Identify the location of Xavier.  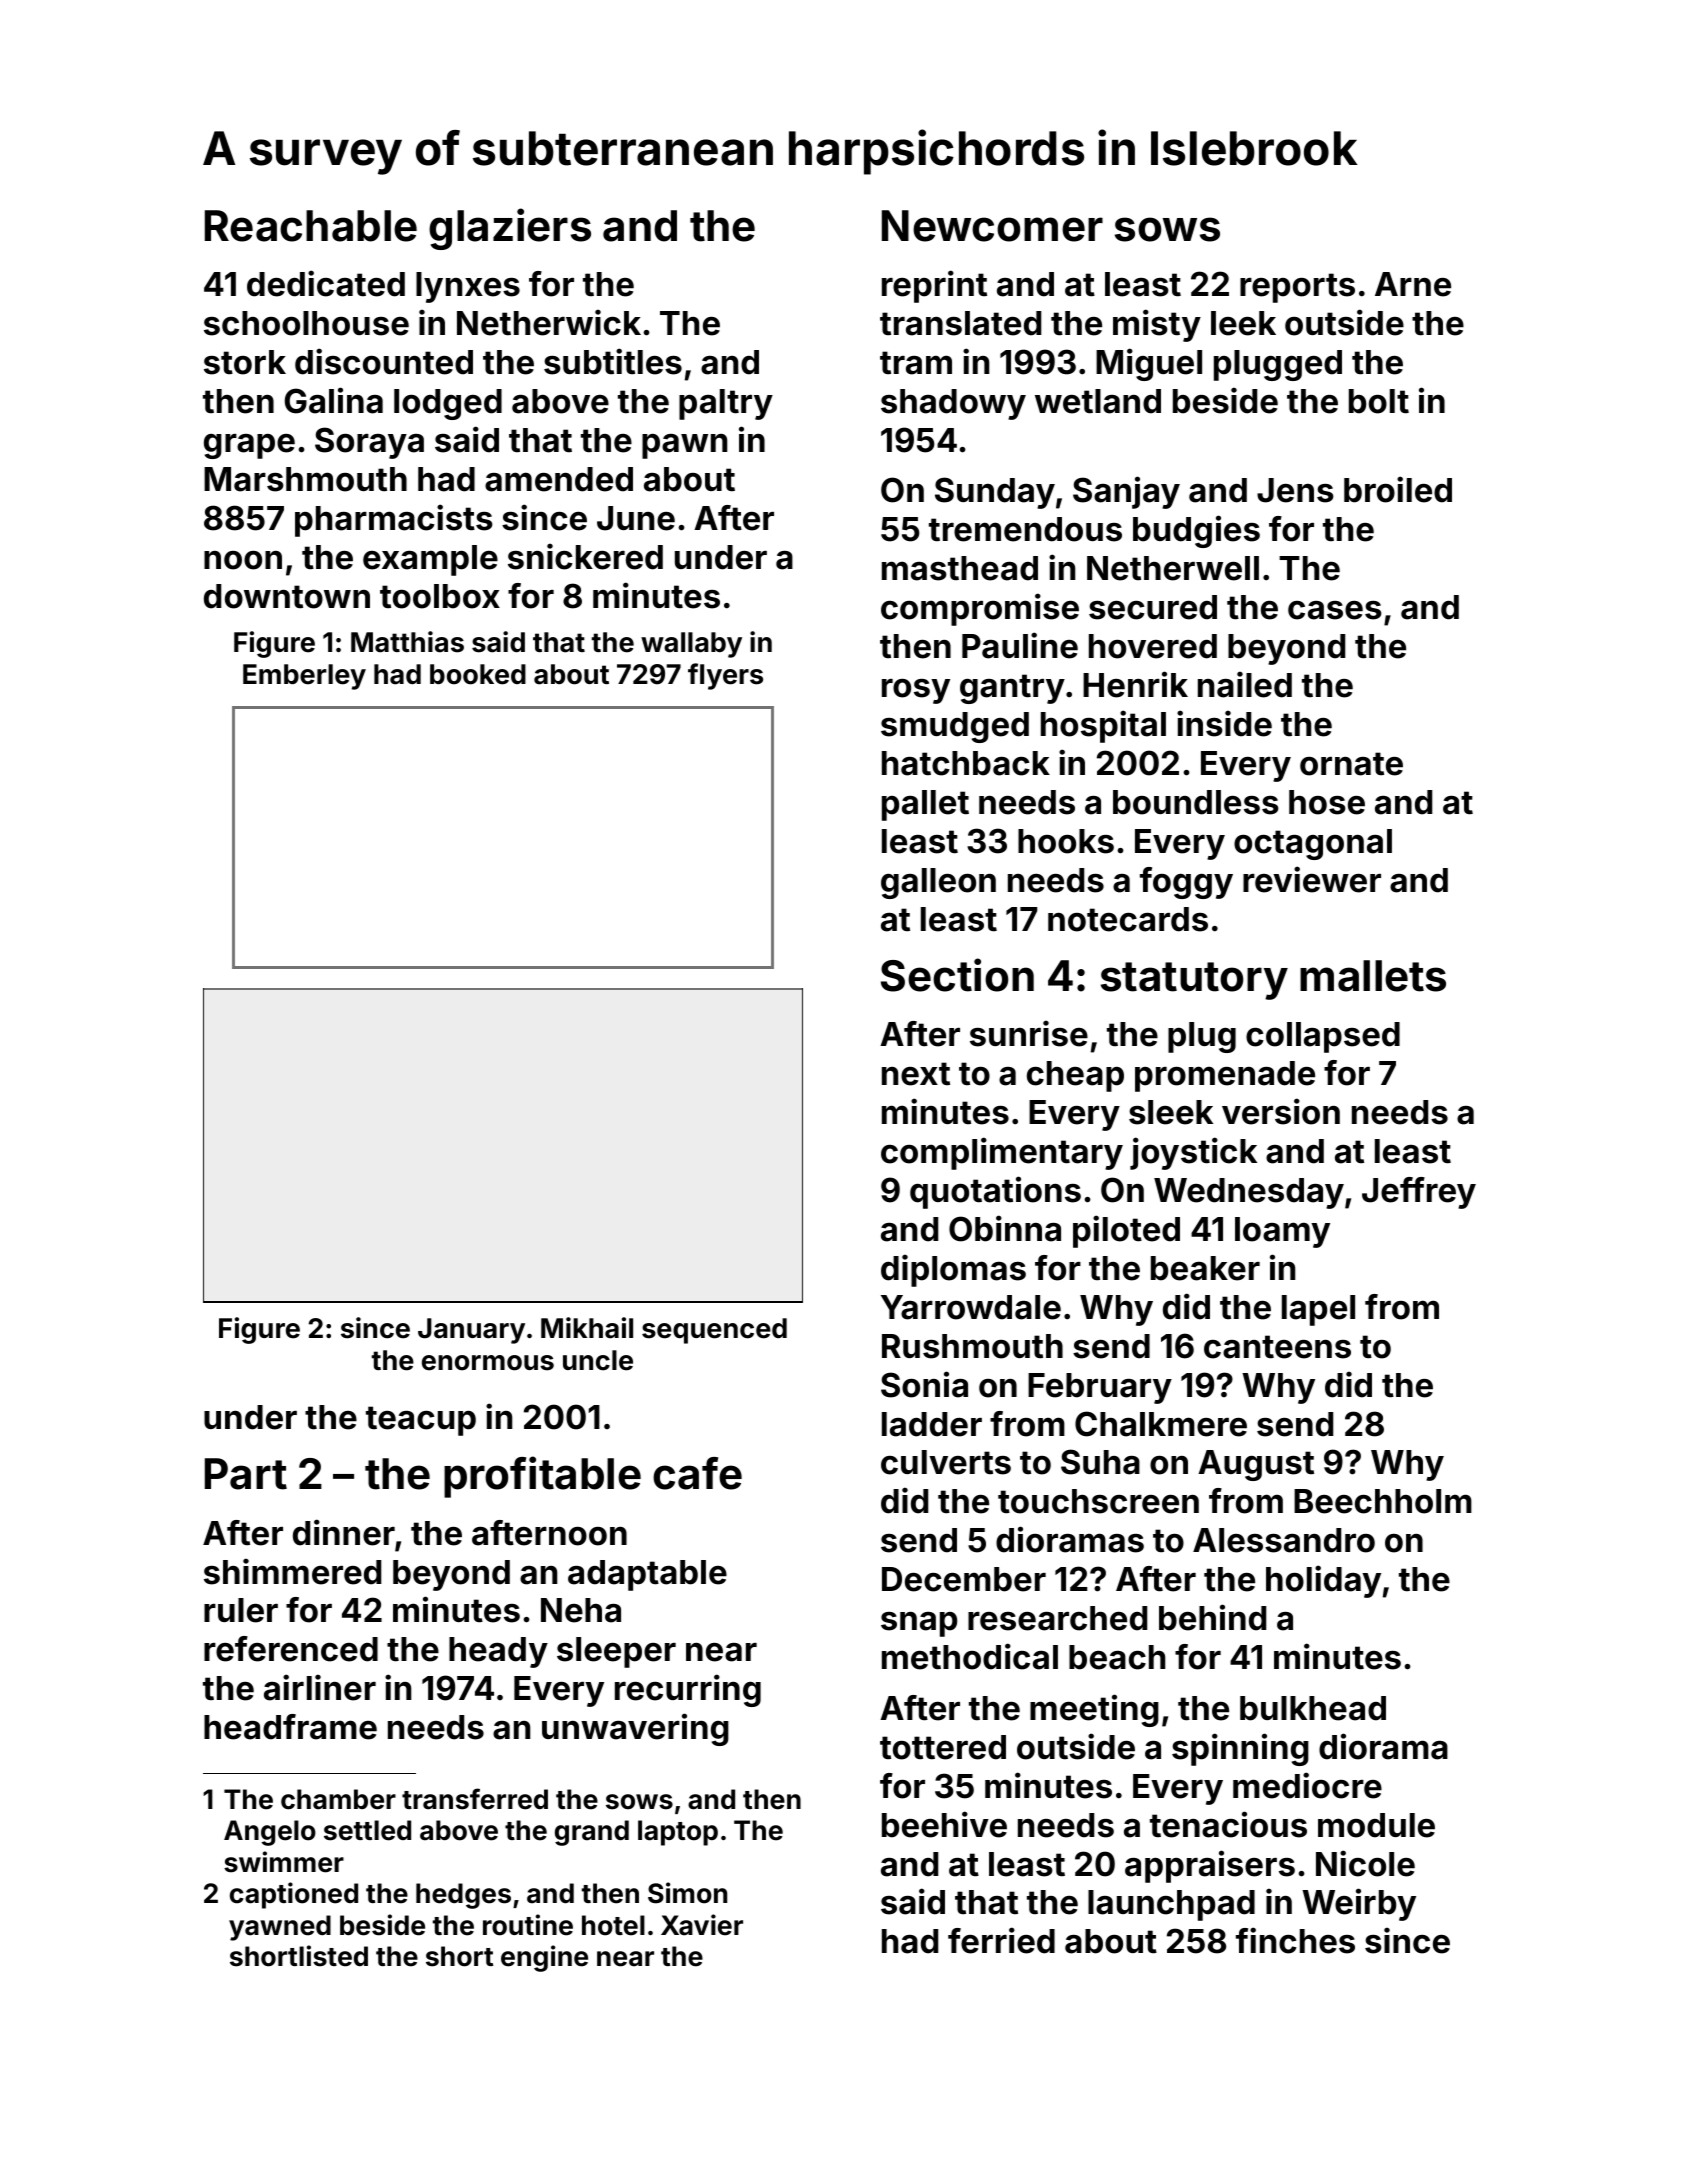
(702, 1925).
